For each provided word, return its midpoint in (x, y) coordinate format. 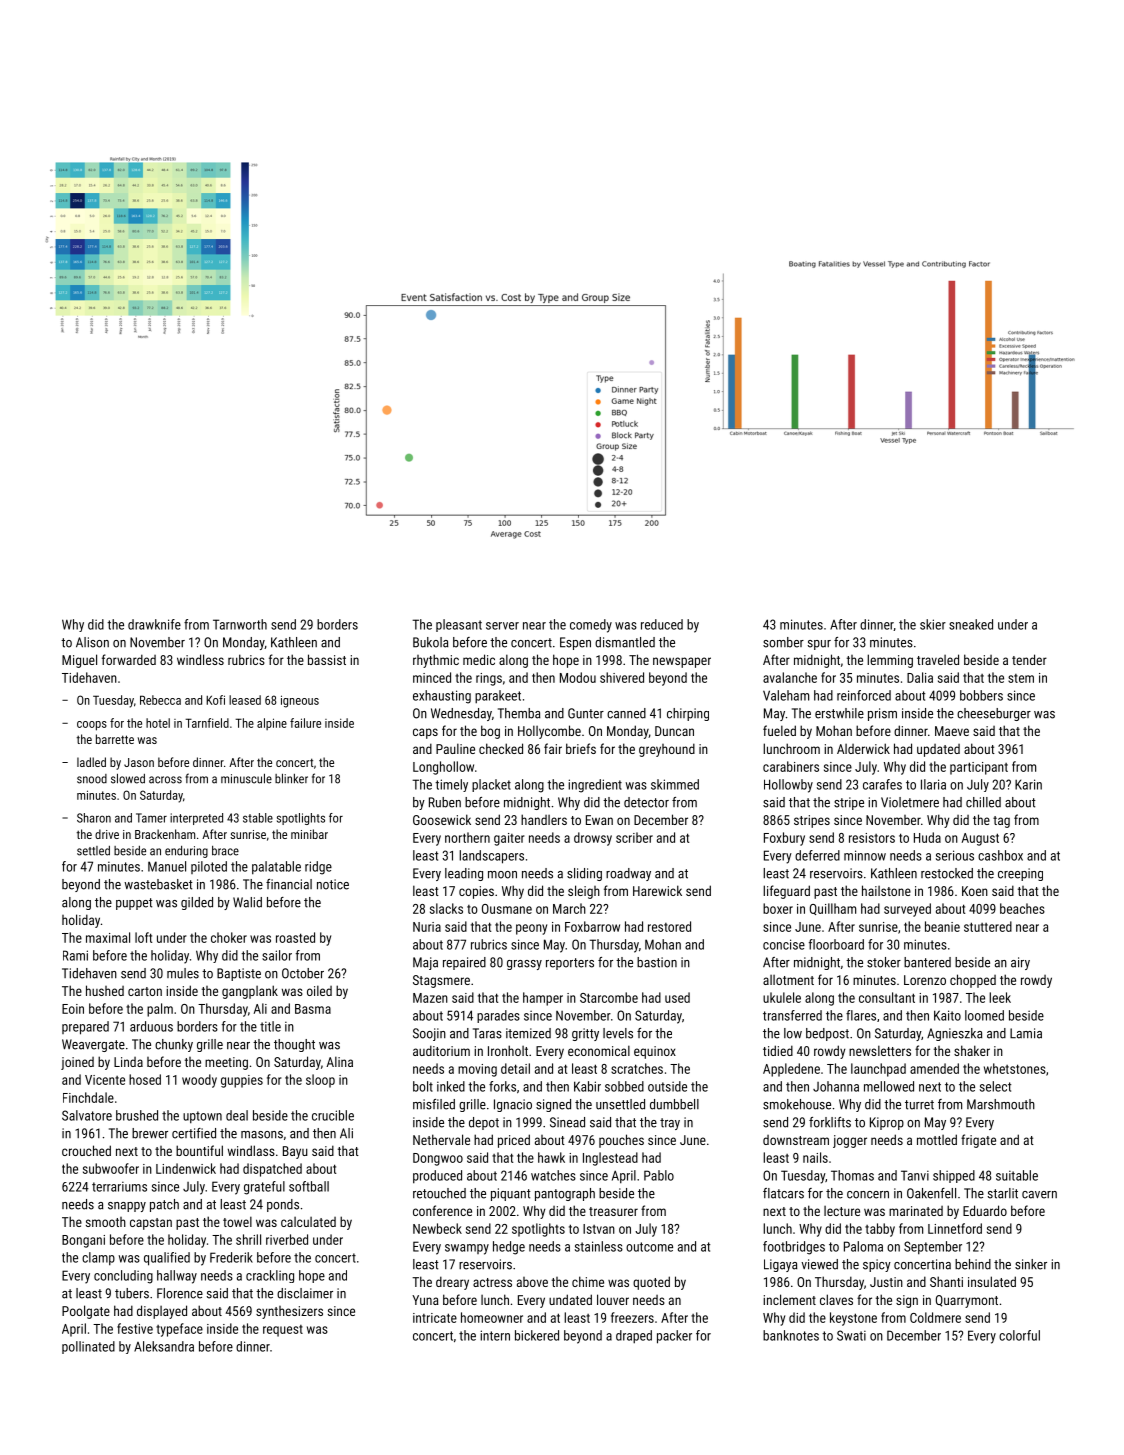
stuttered (988, 926)
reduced (662, 624)
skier (933, 624)
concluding (123, 1277)
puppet (134, 904)
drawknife (154, 624)
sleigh (584, 892)
